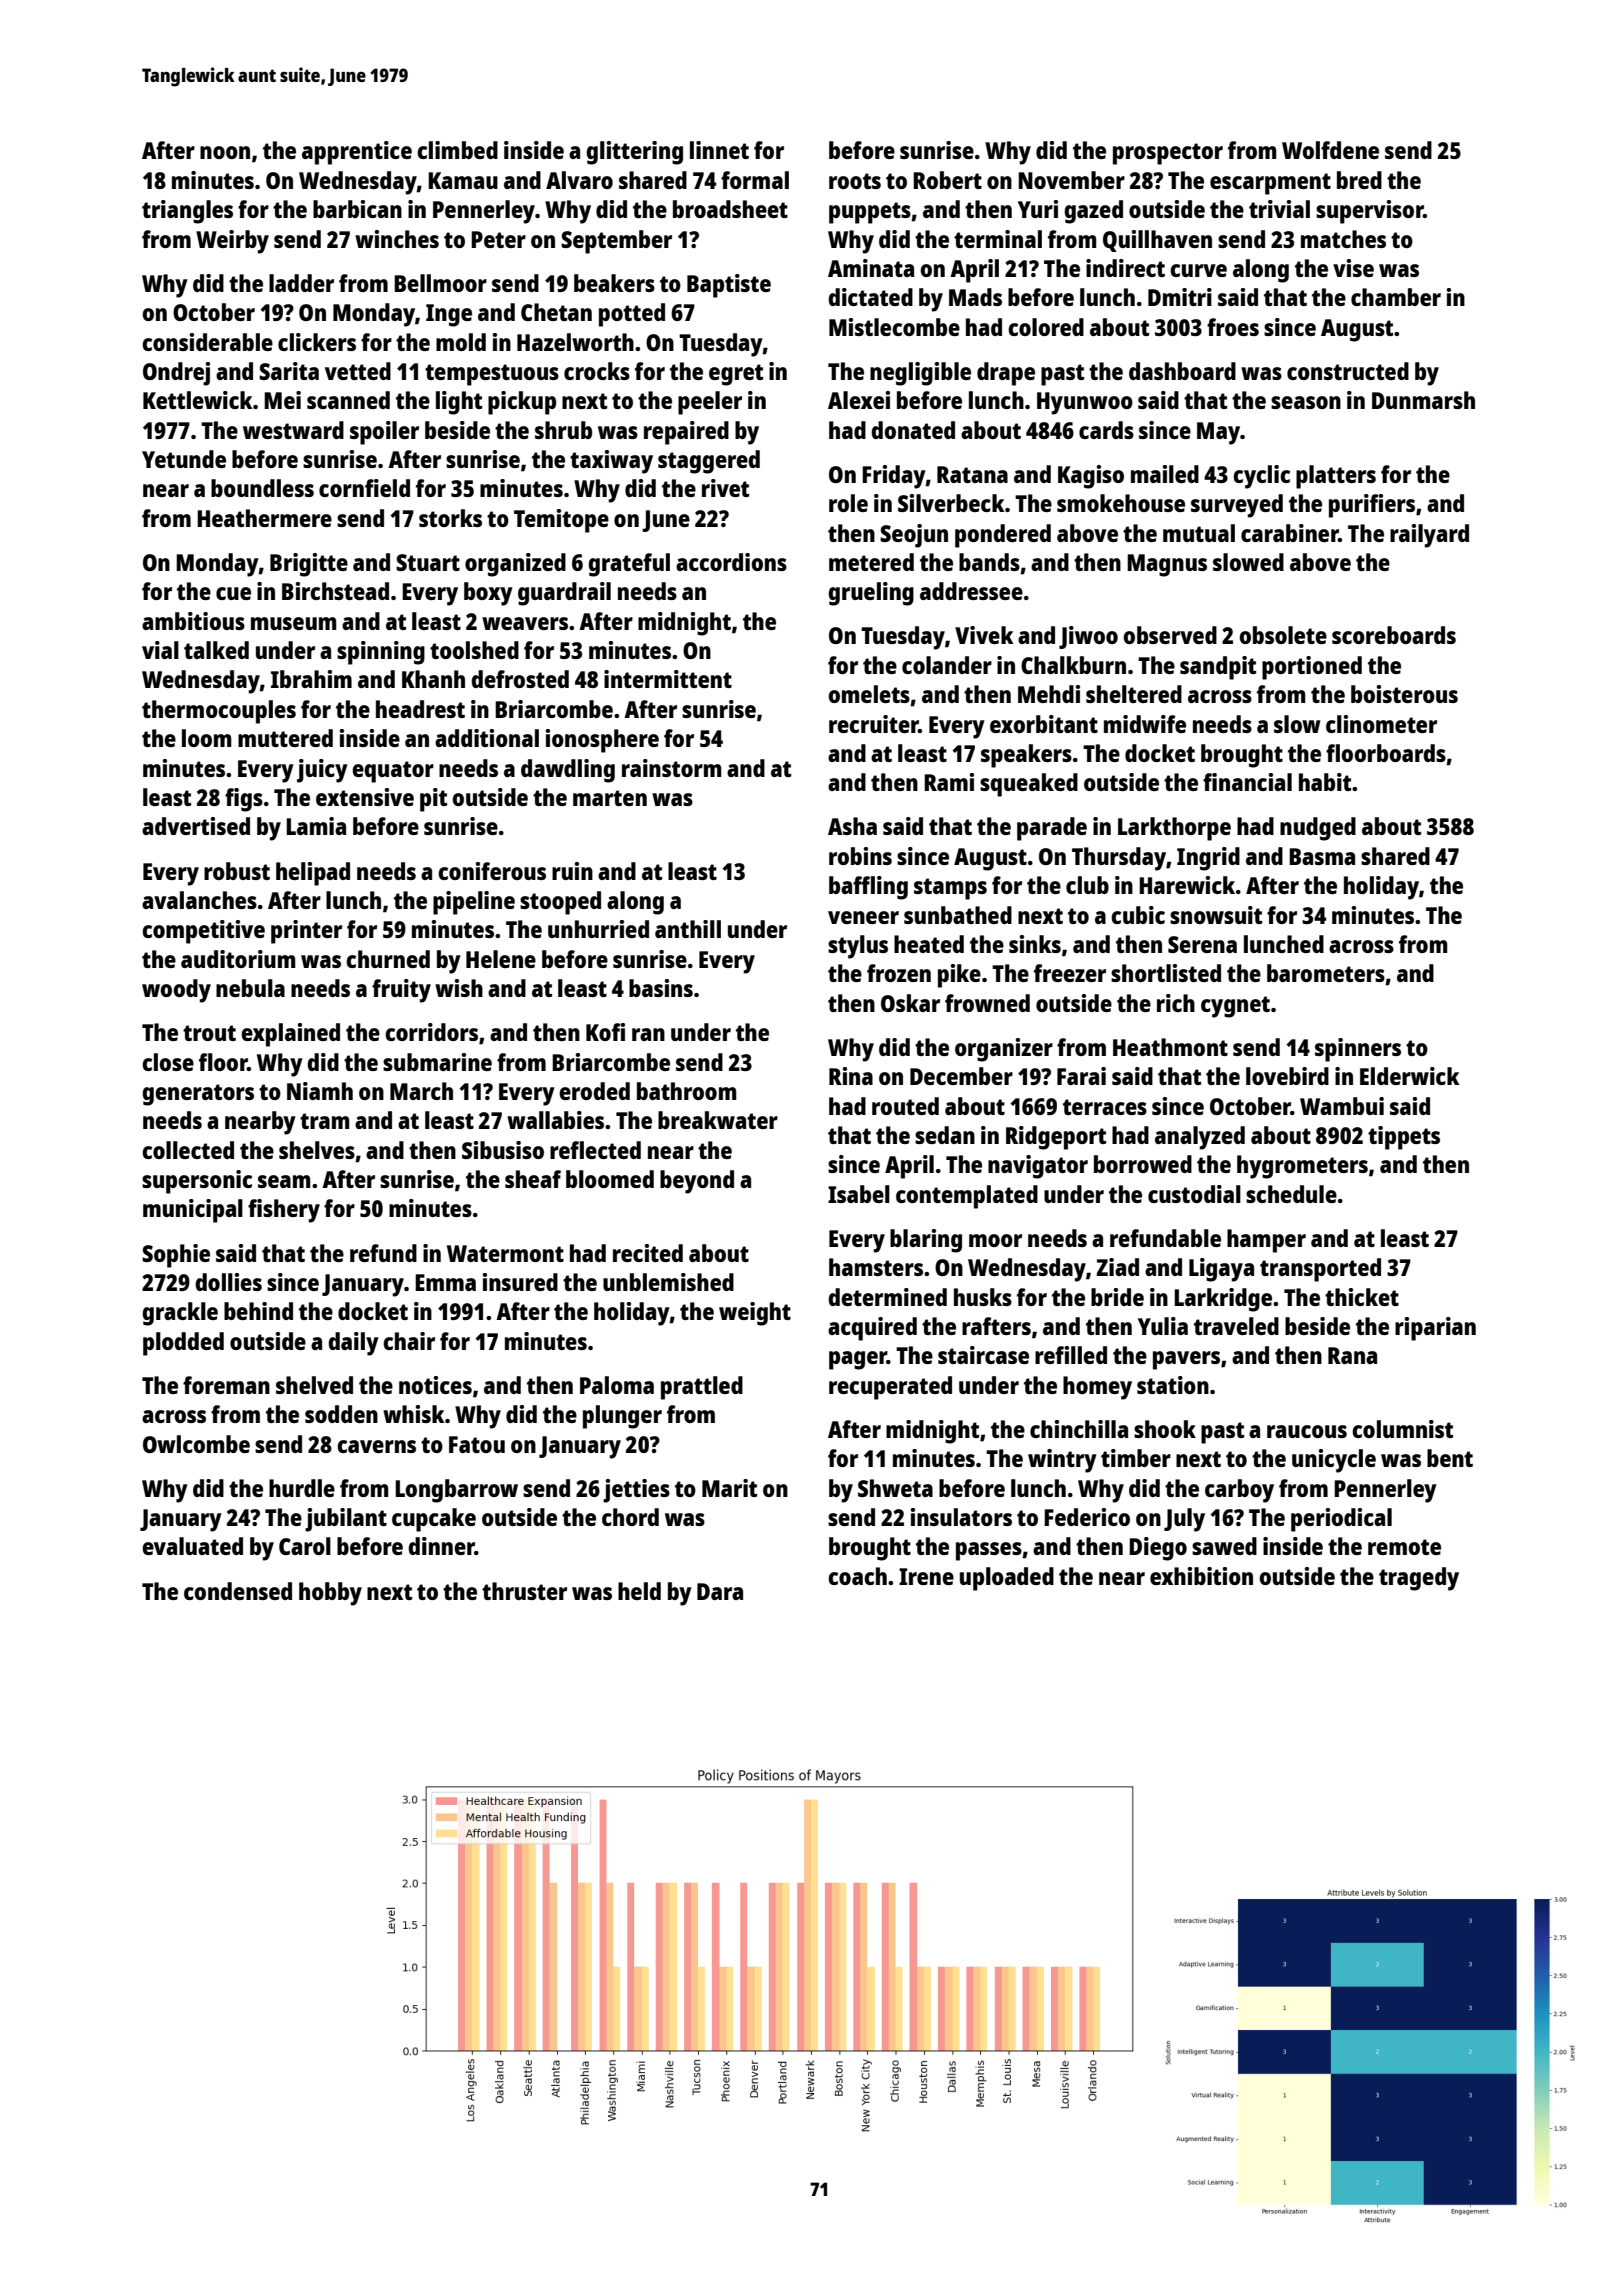 The width and height of the document is (1620, 2292). Describe the element at coordinates (176, 1256) in the document. I see `Sophie` at that location.
